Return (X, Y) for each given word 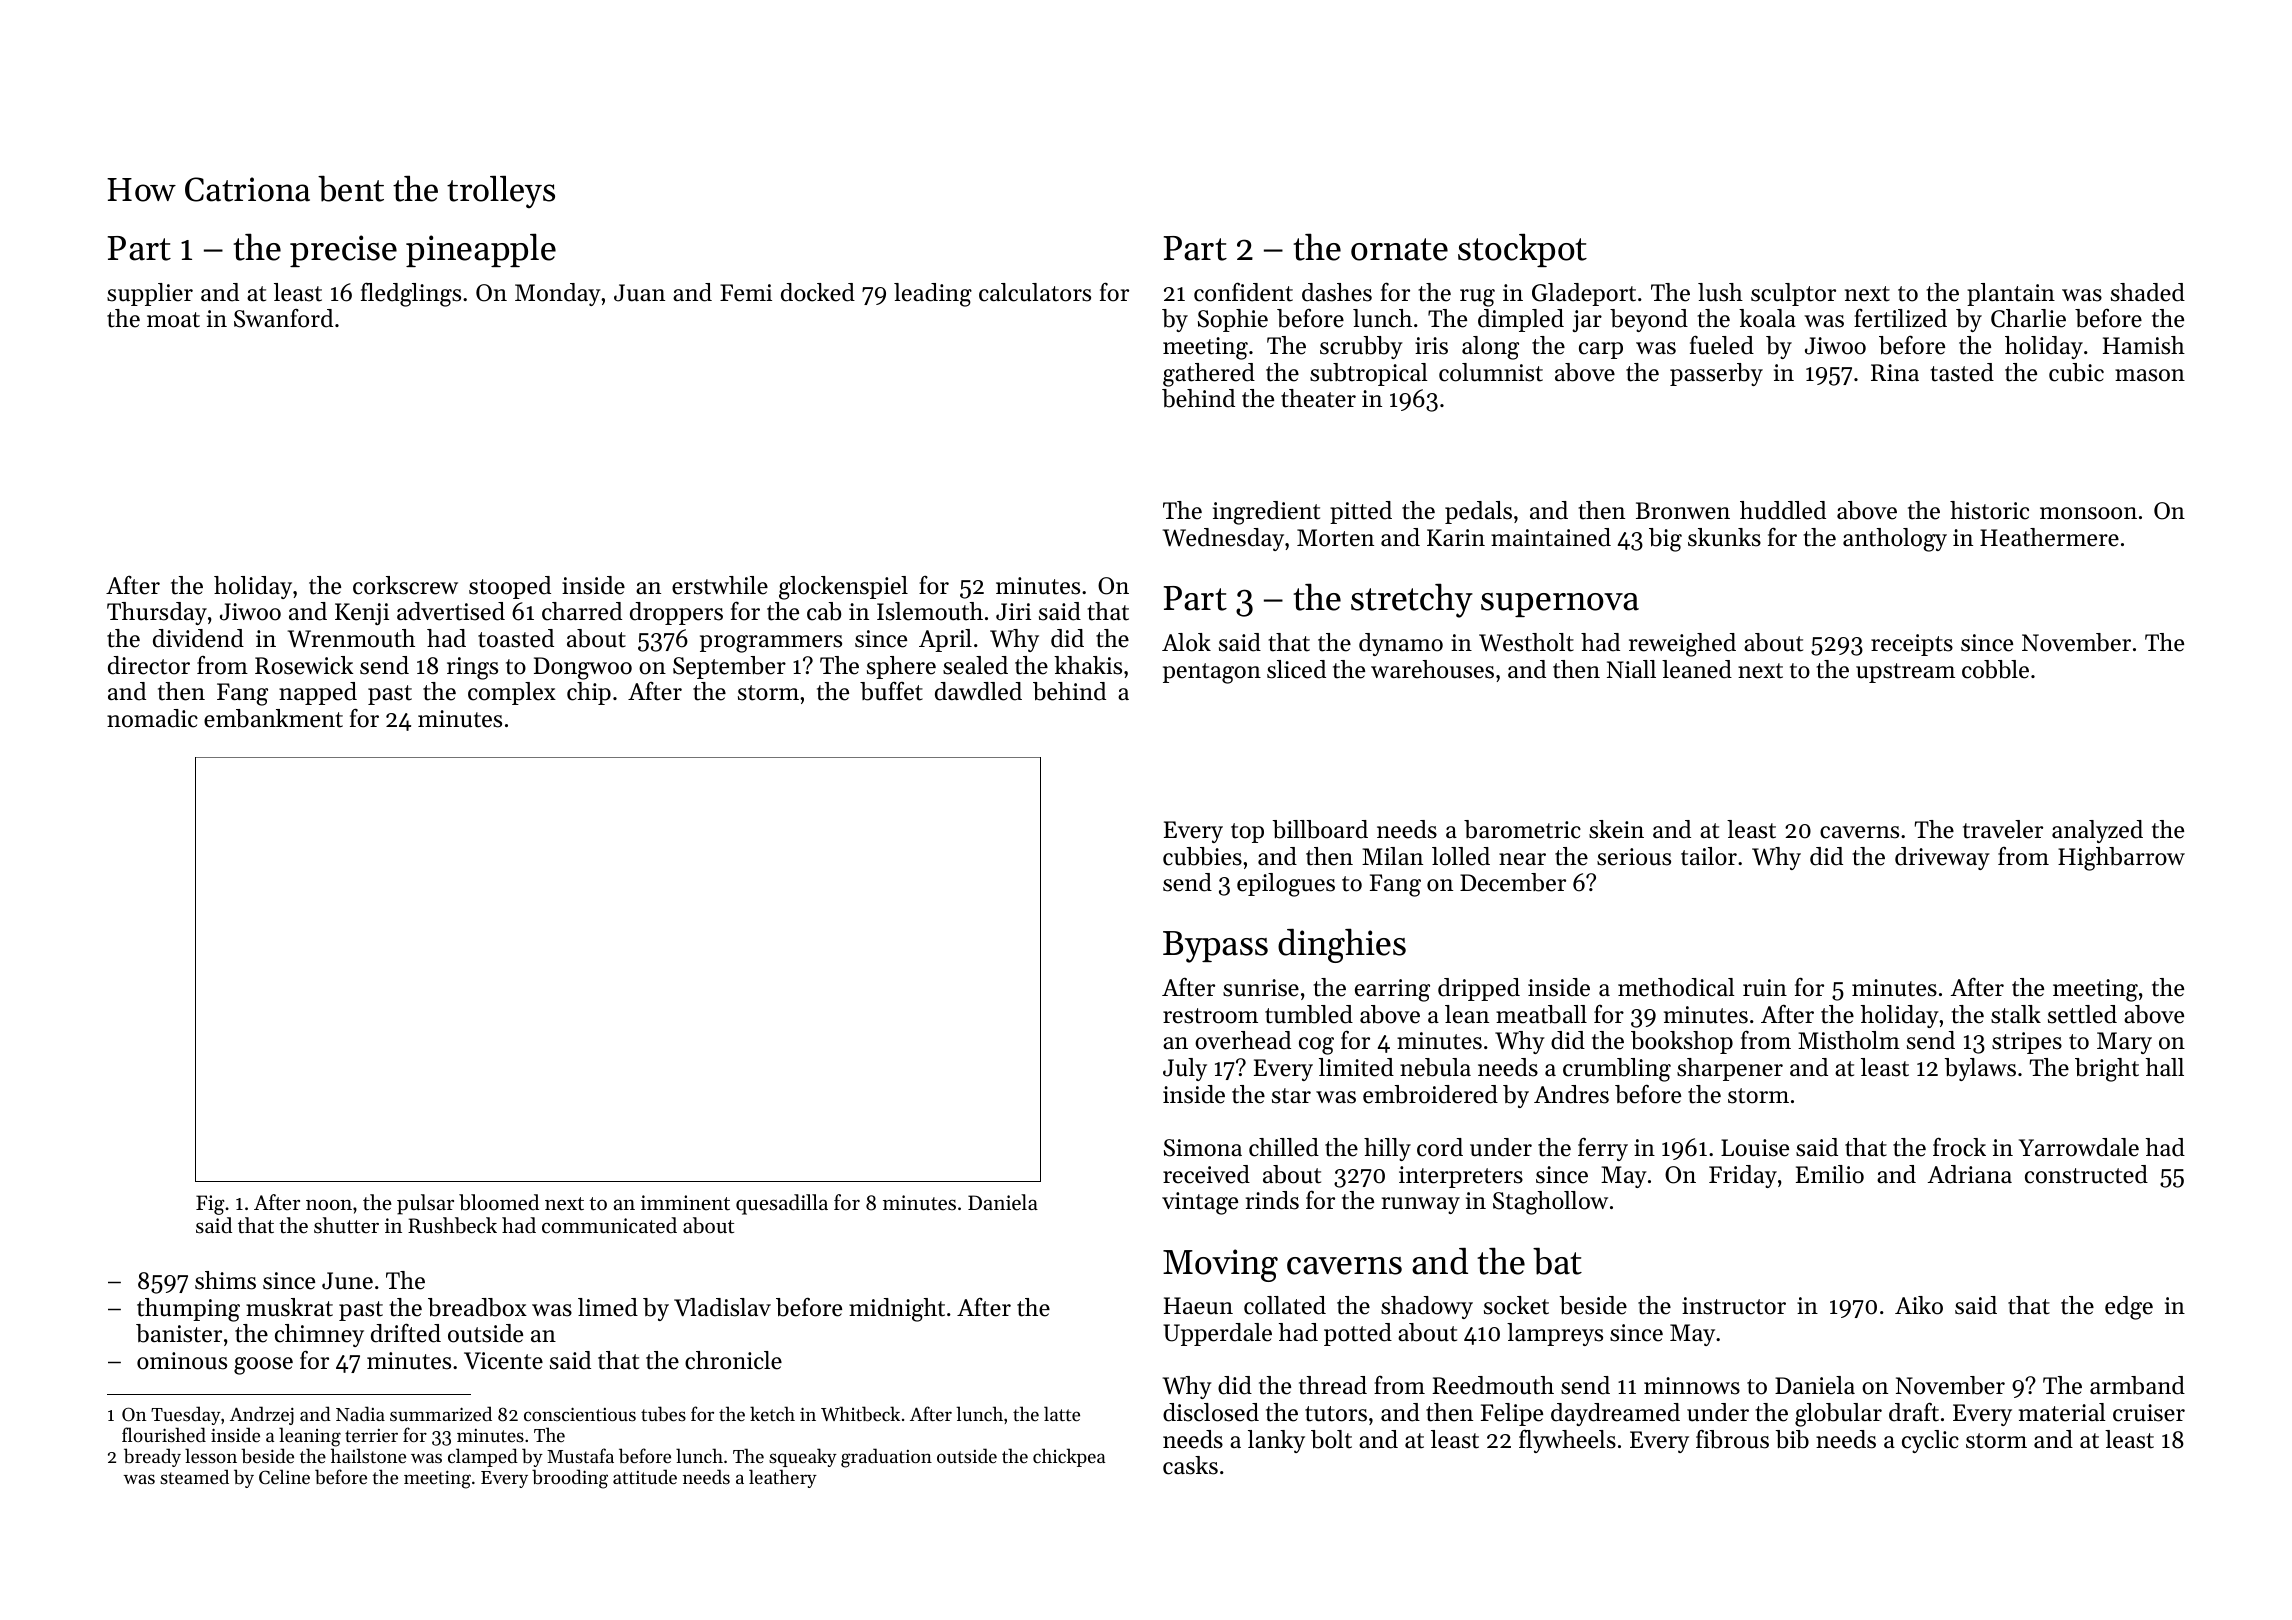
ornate (1399, 249)
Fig (210, 1205)
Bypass (1215, 947)
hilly (1387, 1149)
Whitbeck (860, 1414)
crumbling (1617, 1070)
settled (2082, 1014)
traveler (2003, 829)
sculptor (1793, 294)
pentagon (1212, 673)
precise (343, 251)
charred (582, 611)
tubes (663, 1414)
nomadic (152, 718)
